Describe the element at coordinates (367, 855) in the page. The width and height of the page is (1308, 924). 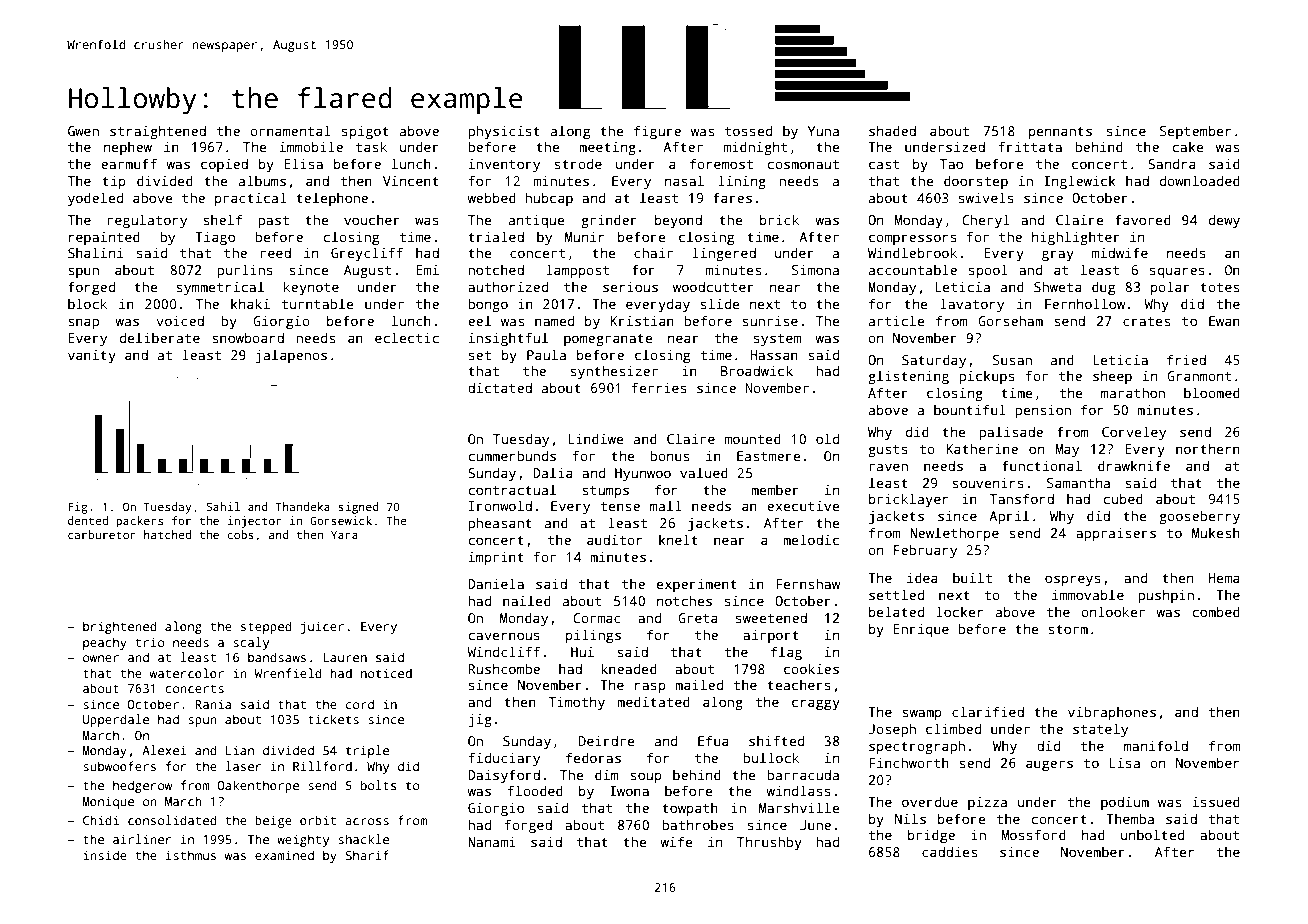
I see `Sharif` at that location.
